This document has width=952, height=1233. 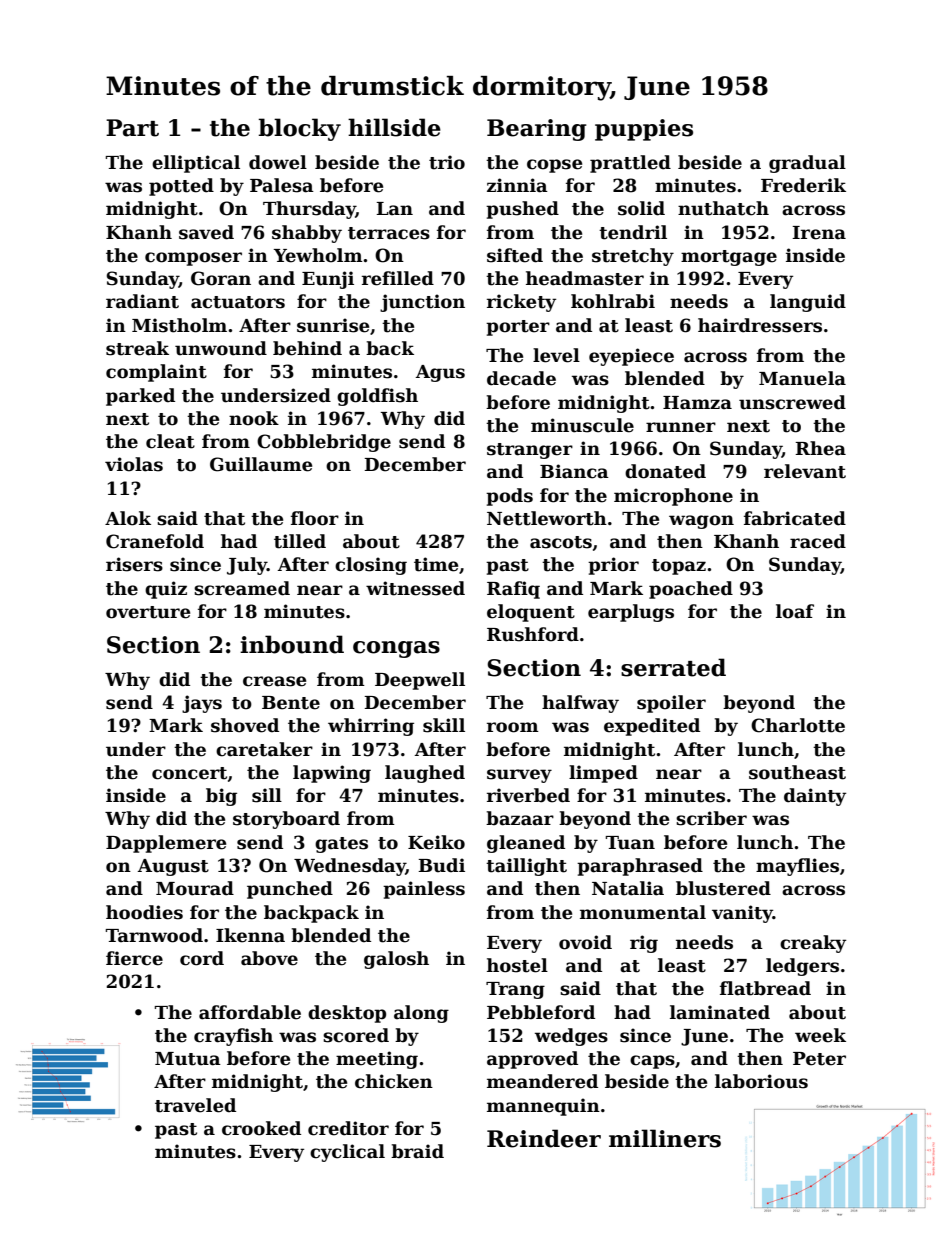 What do you see at coordinates (820, 448) in the document?
I see `Rhea` at bounding box center [820, 448].
